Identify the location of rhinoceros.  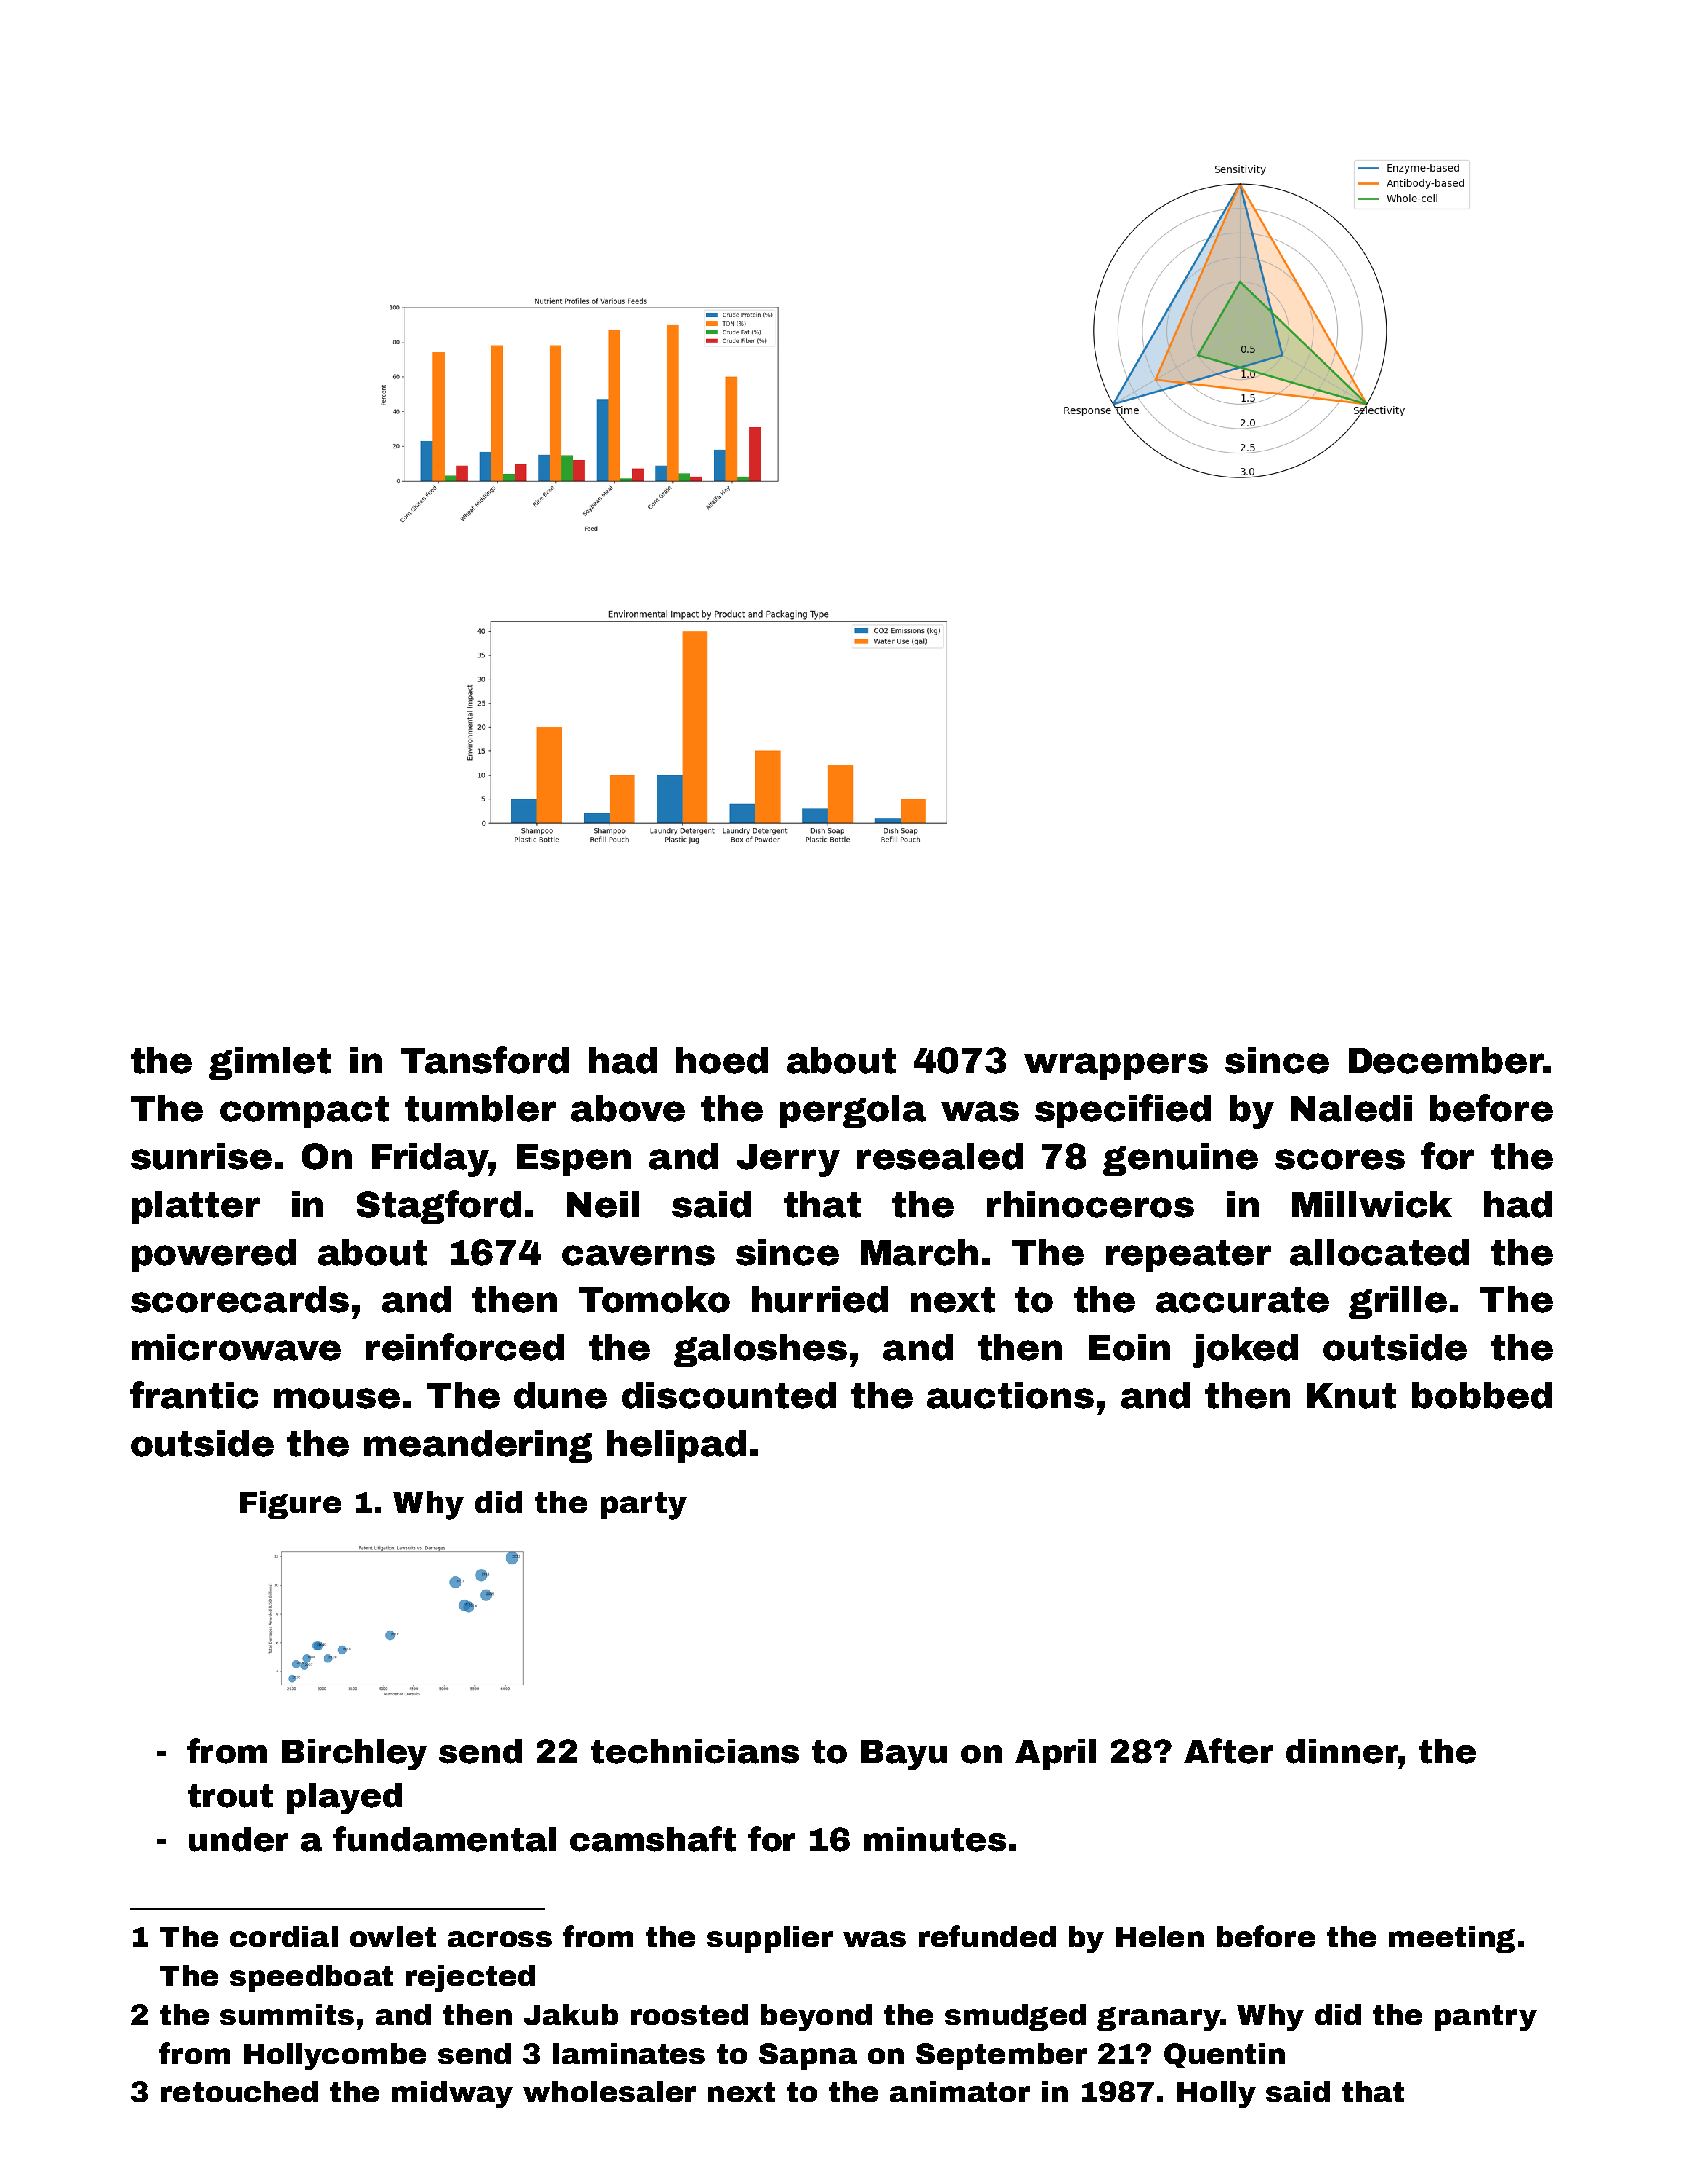
(1090, 1204).
